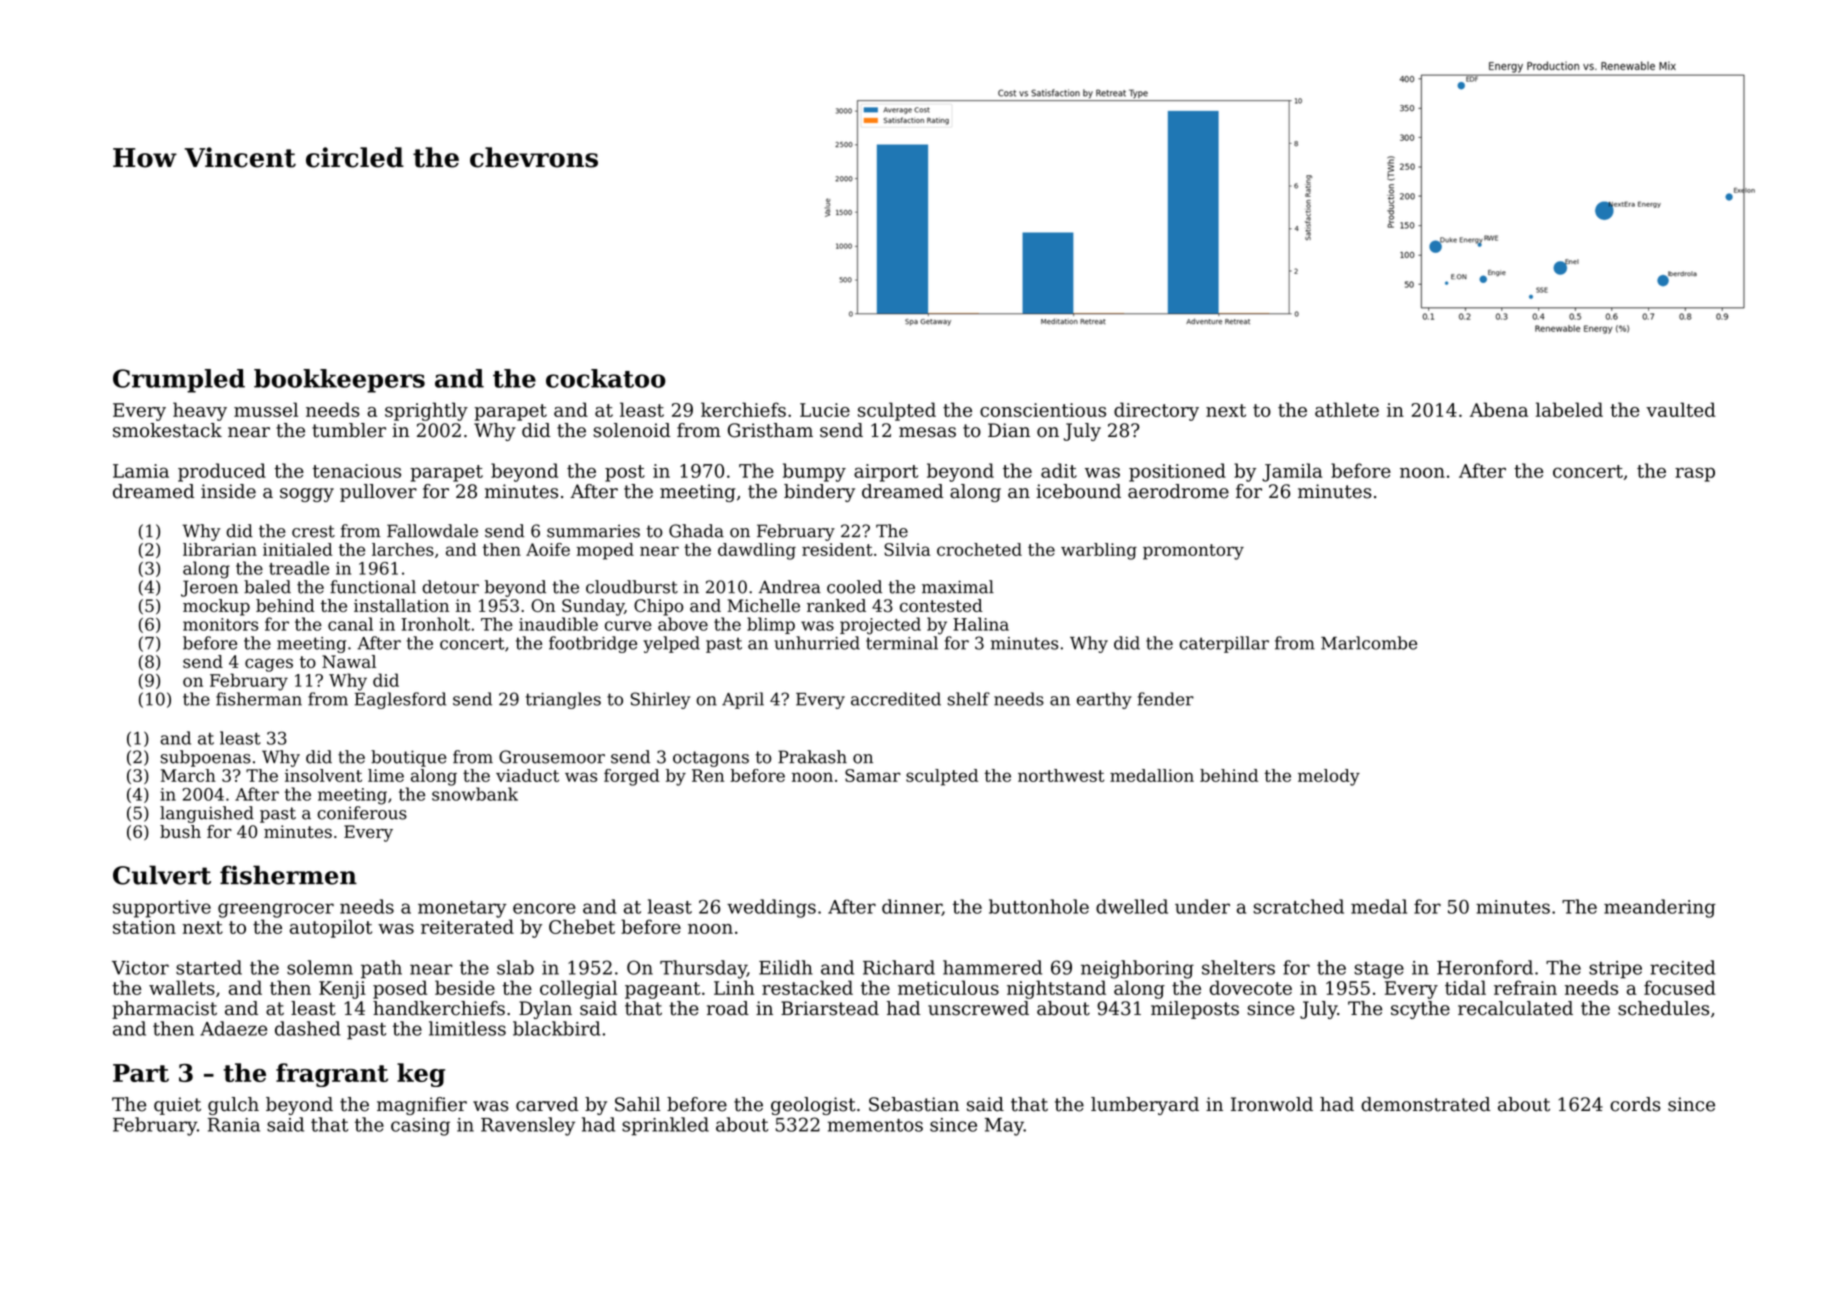 The width and height of the document is (1828, 1293). I want to click on icebound, so click(1078, 491).
